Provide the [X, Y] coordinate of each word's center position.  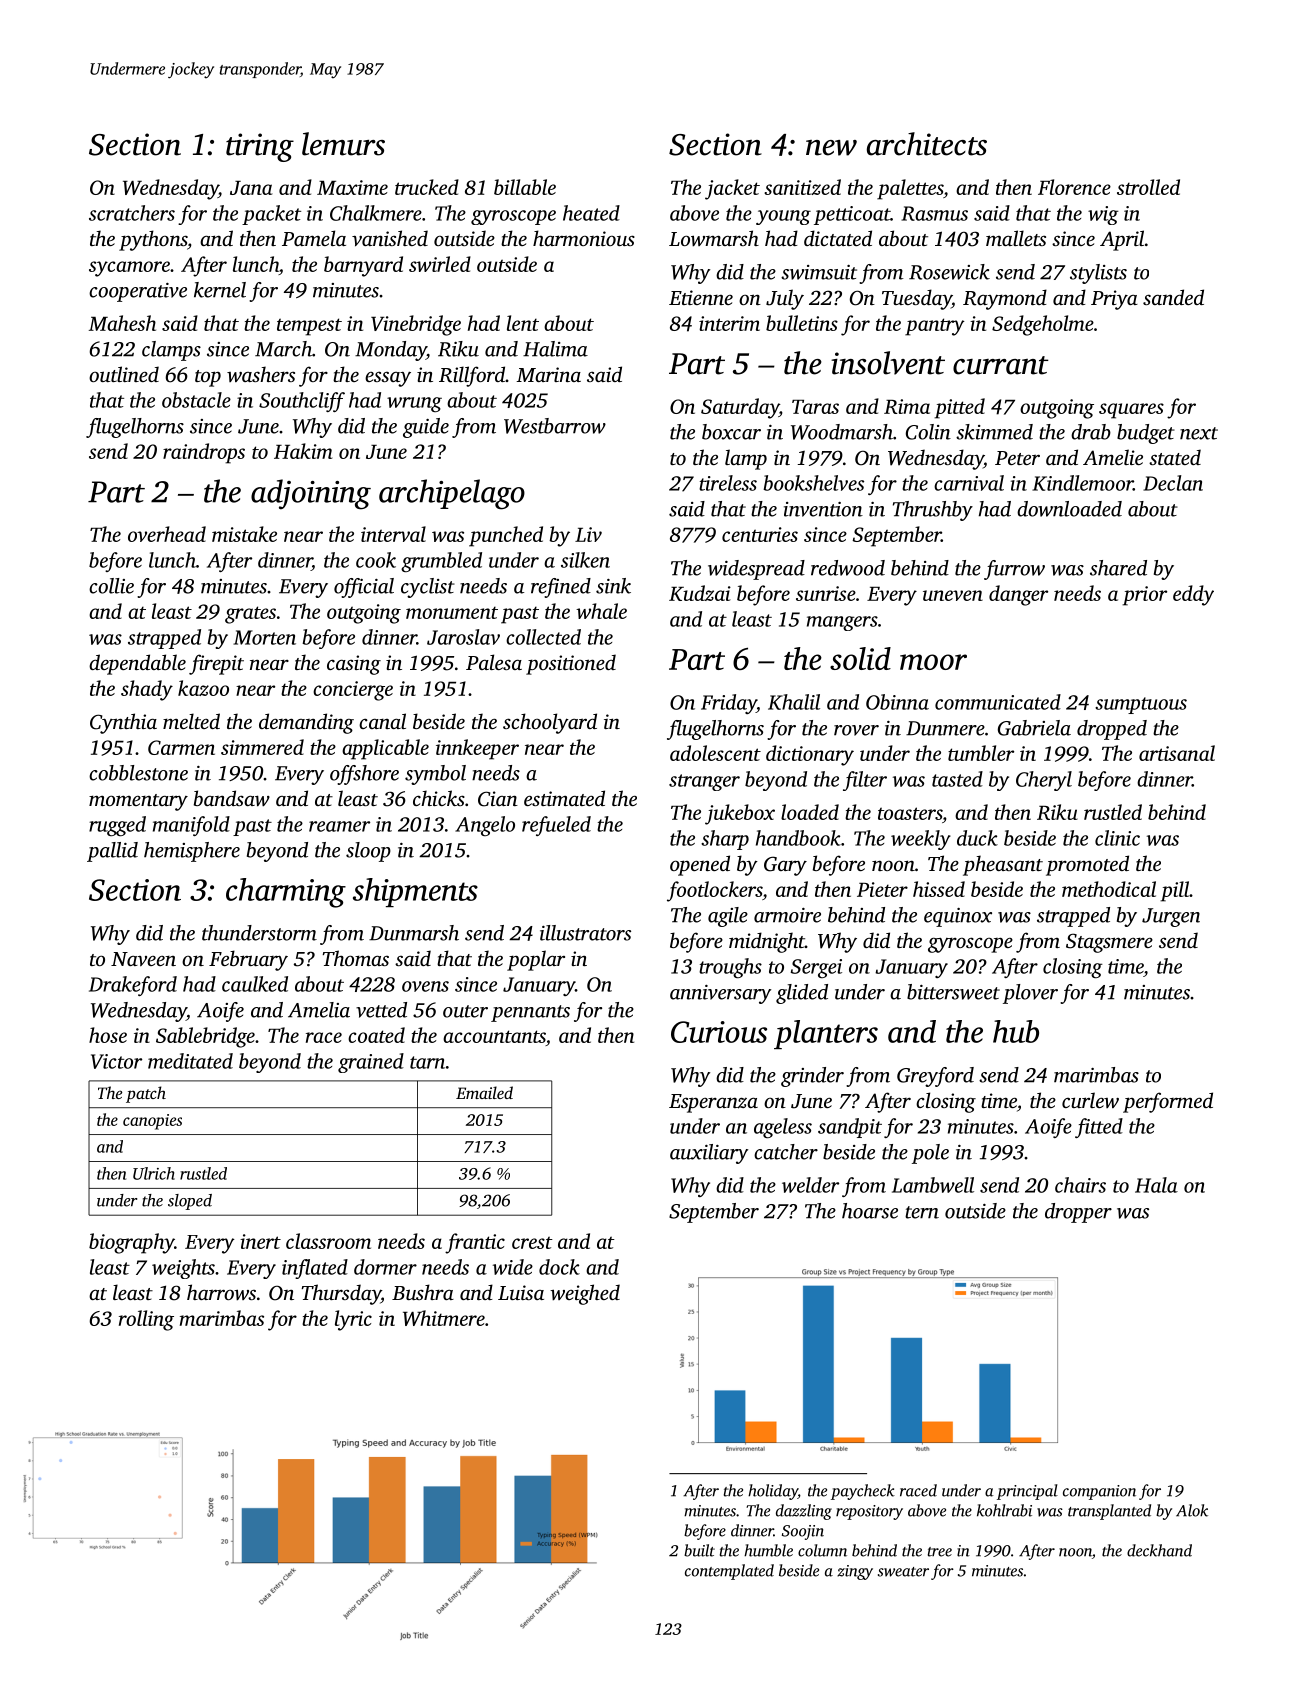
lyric [353, 1320]
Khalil [794, 702]
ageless [783, 1128]
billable [525, 187]
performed [1168, 1102]
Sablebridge [205, 1037]
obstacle [196, 400]
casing [354, 665]
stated [1175, 457]
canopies [152, 1122]
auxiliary [709, 1154]
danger [1018, 595]
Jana [251, 188]
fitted [1099, 1128]
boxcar [731, 432]
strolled [1148, 187]
